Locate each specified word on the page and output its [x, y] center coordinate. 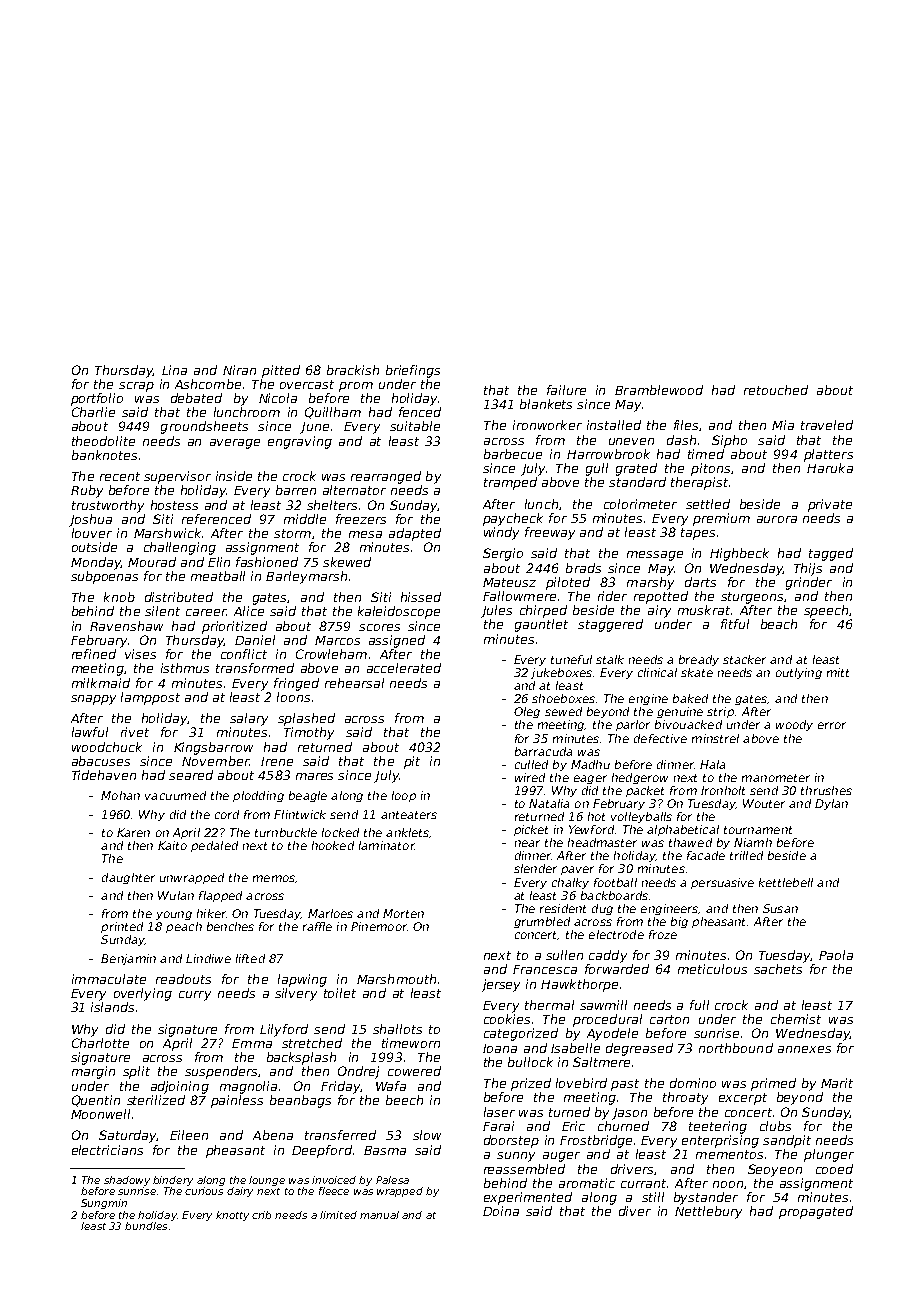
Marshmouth [396, 979]
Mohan [120, 795]
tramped [510, 483]
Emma [252, 1043]
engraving [300, 442]
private [830, 505]
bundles [146, 1226]
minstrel [715, 738]
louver [92, 533]
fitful [735, 624]
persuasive [722, 883]
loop [404, 796]
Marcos [337, 640]
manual [379, 1215]
